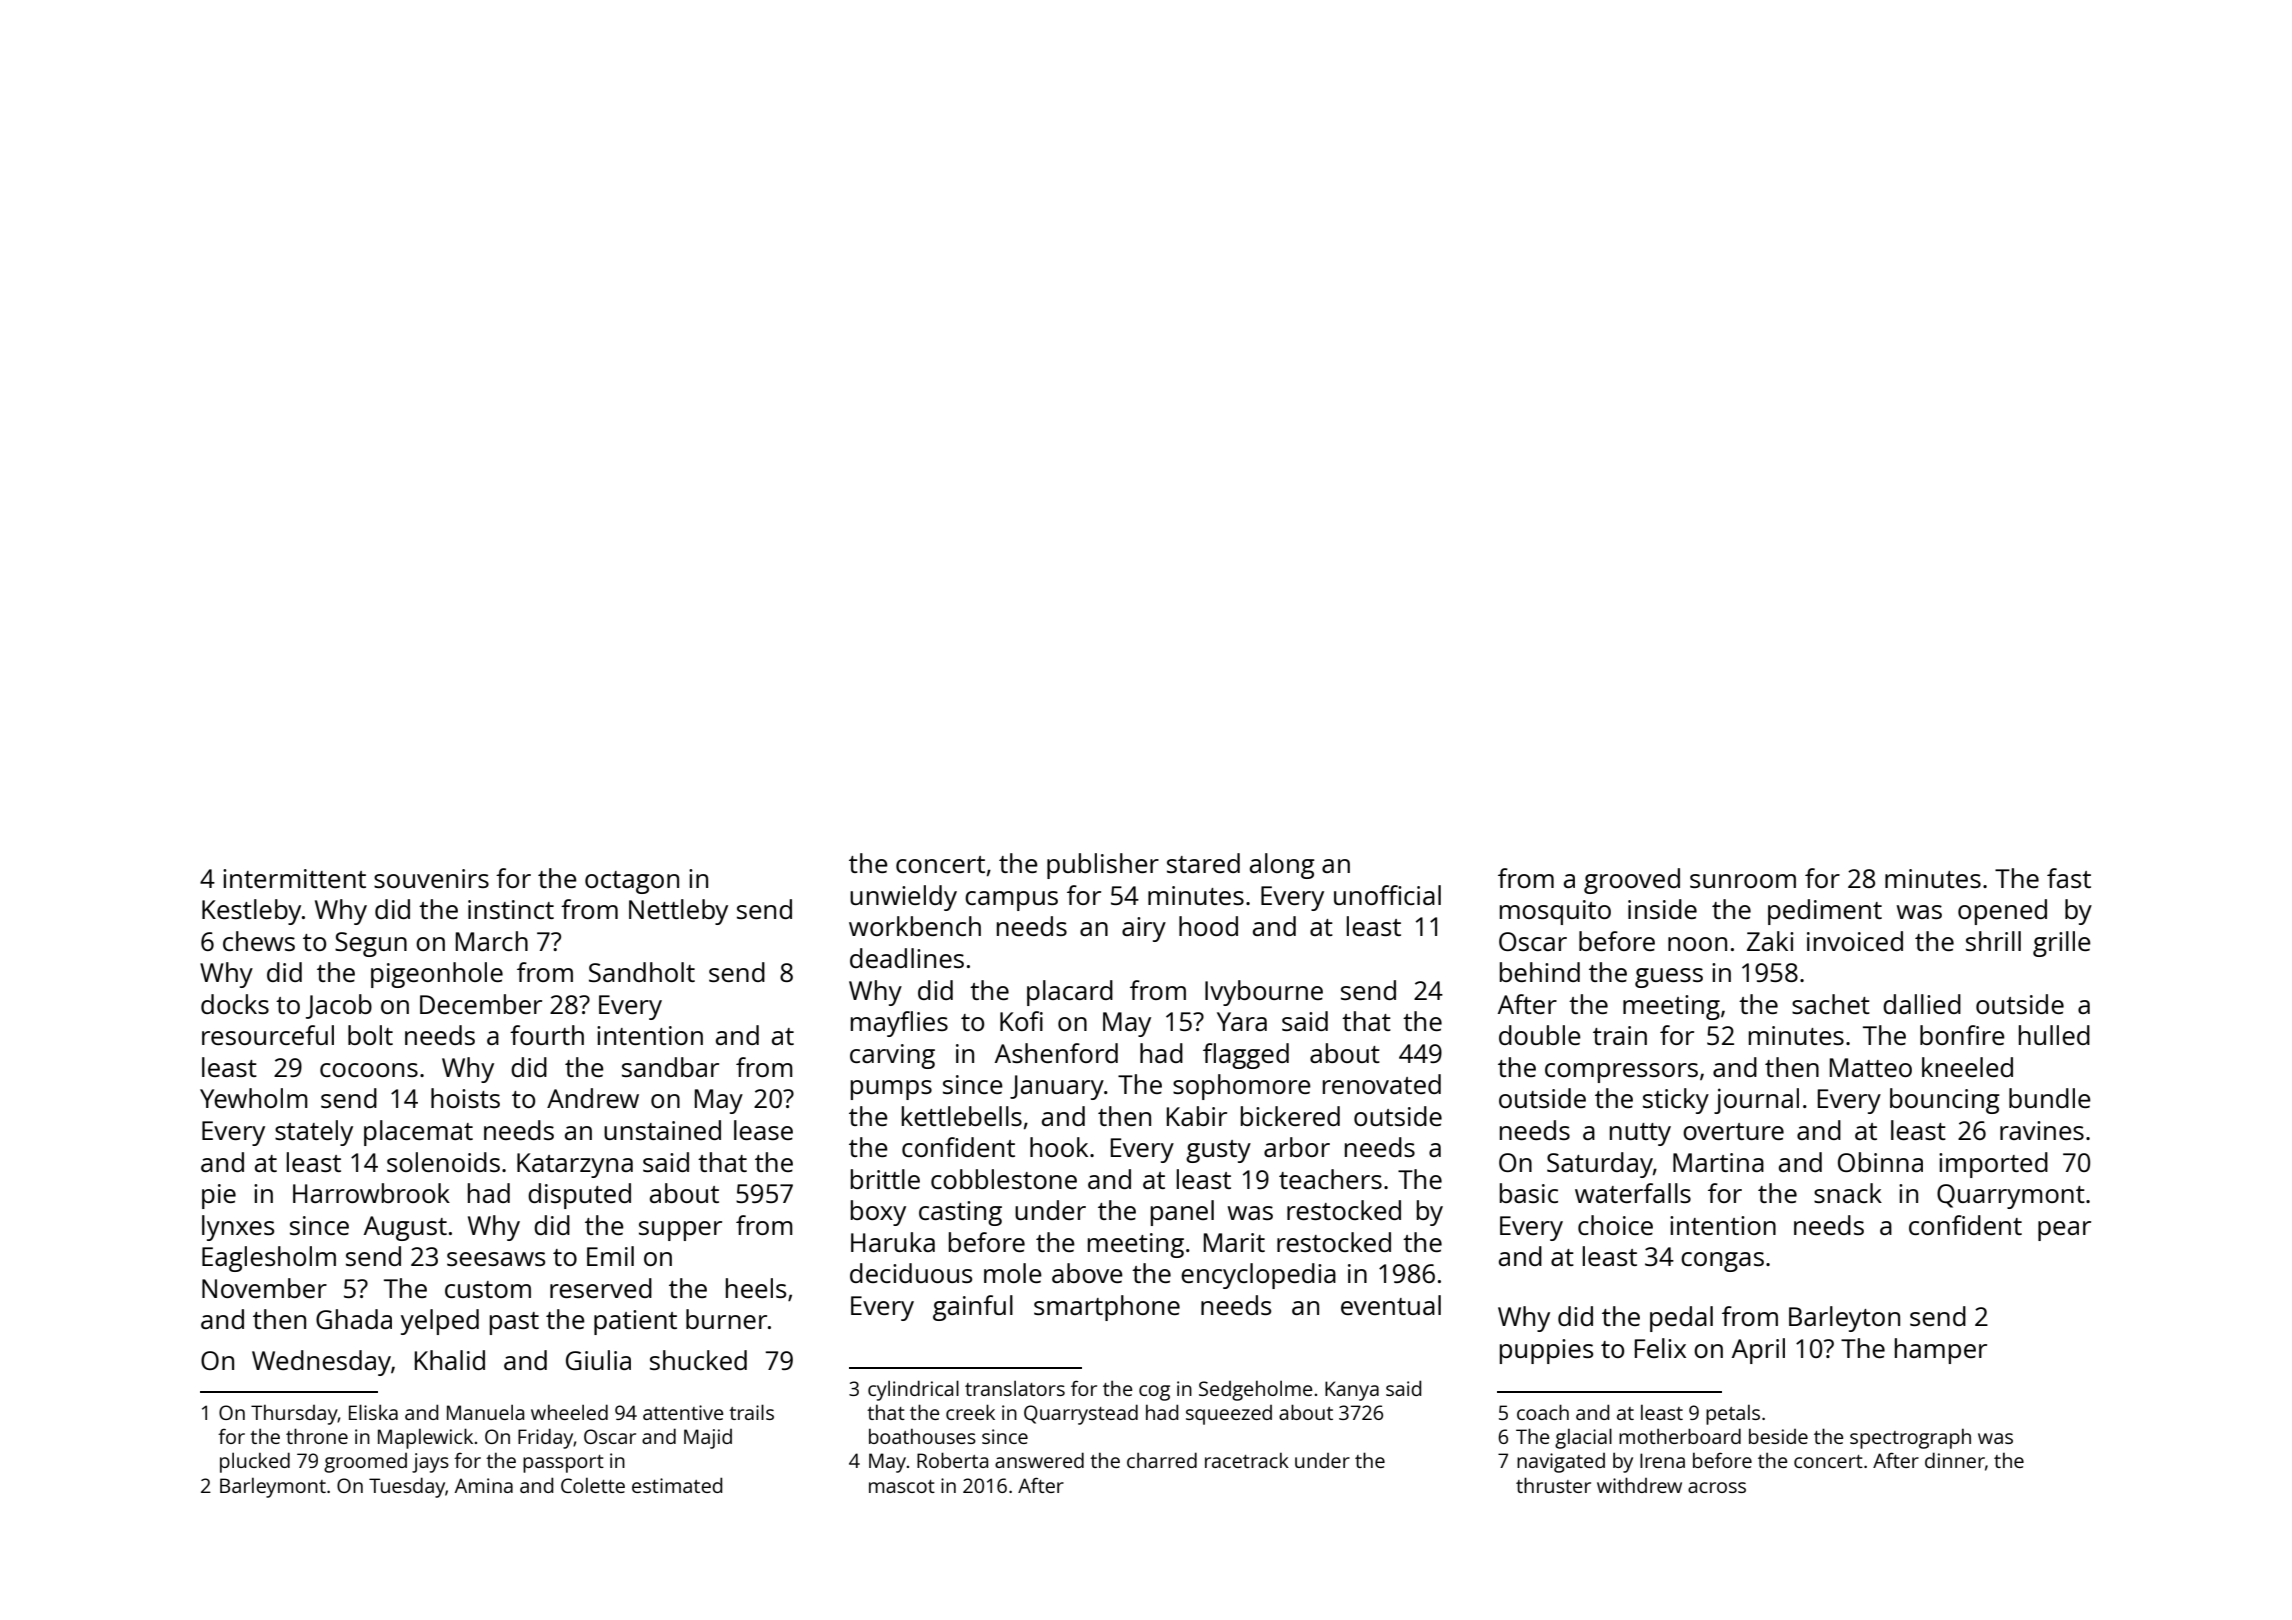 This image has height=1620, width=2292. I want to click on publisher, so click(1103, 866).
